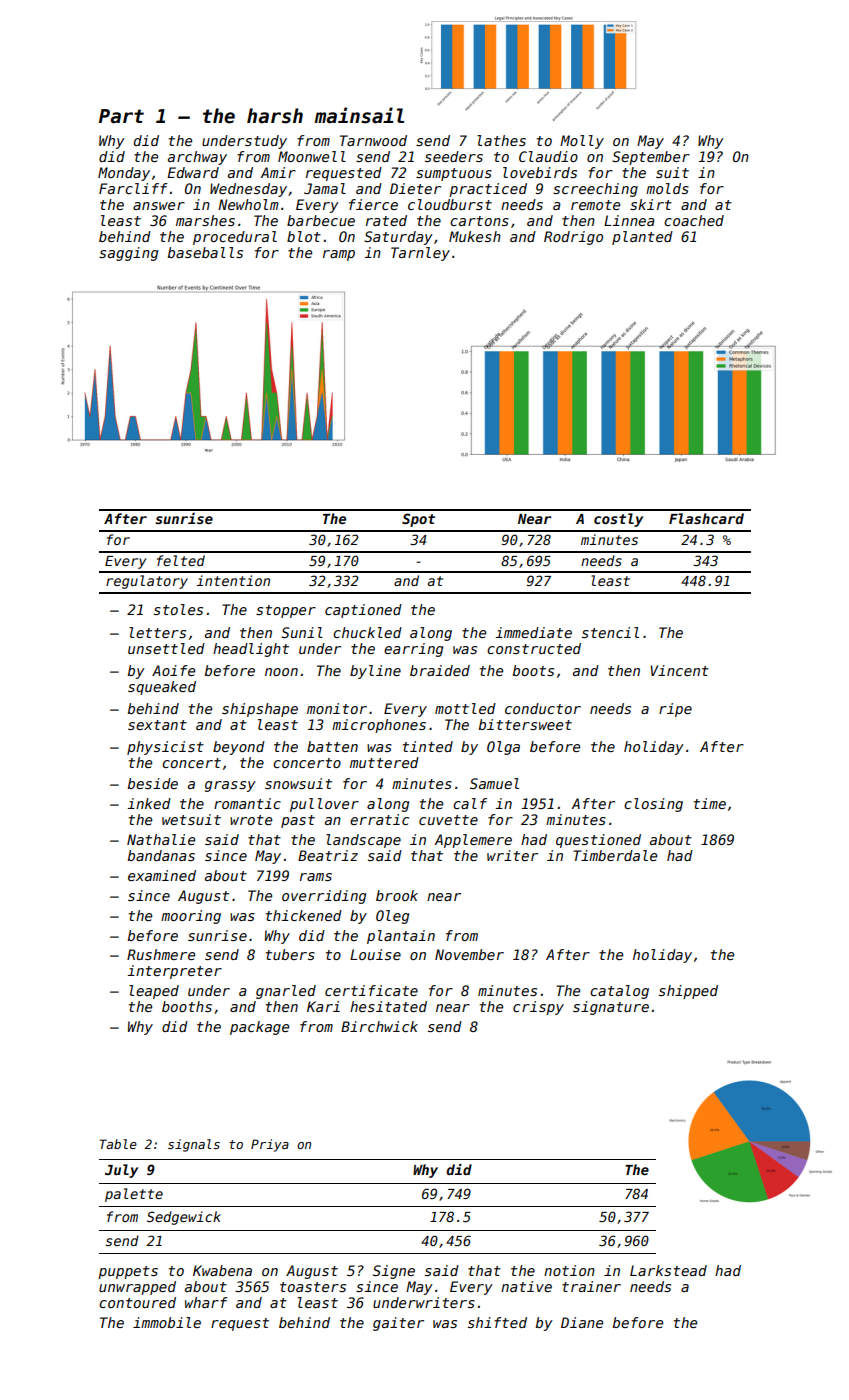 Image resolution: width=849 pixels, height=1400 pixels. What do you see at coordinates (161, 839) in the screenshot?
I see `Nathalie` at bounding box center [161, 839].
